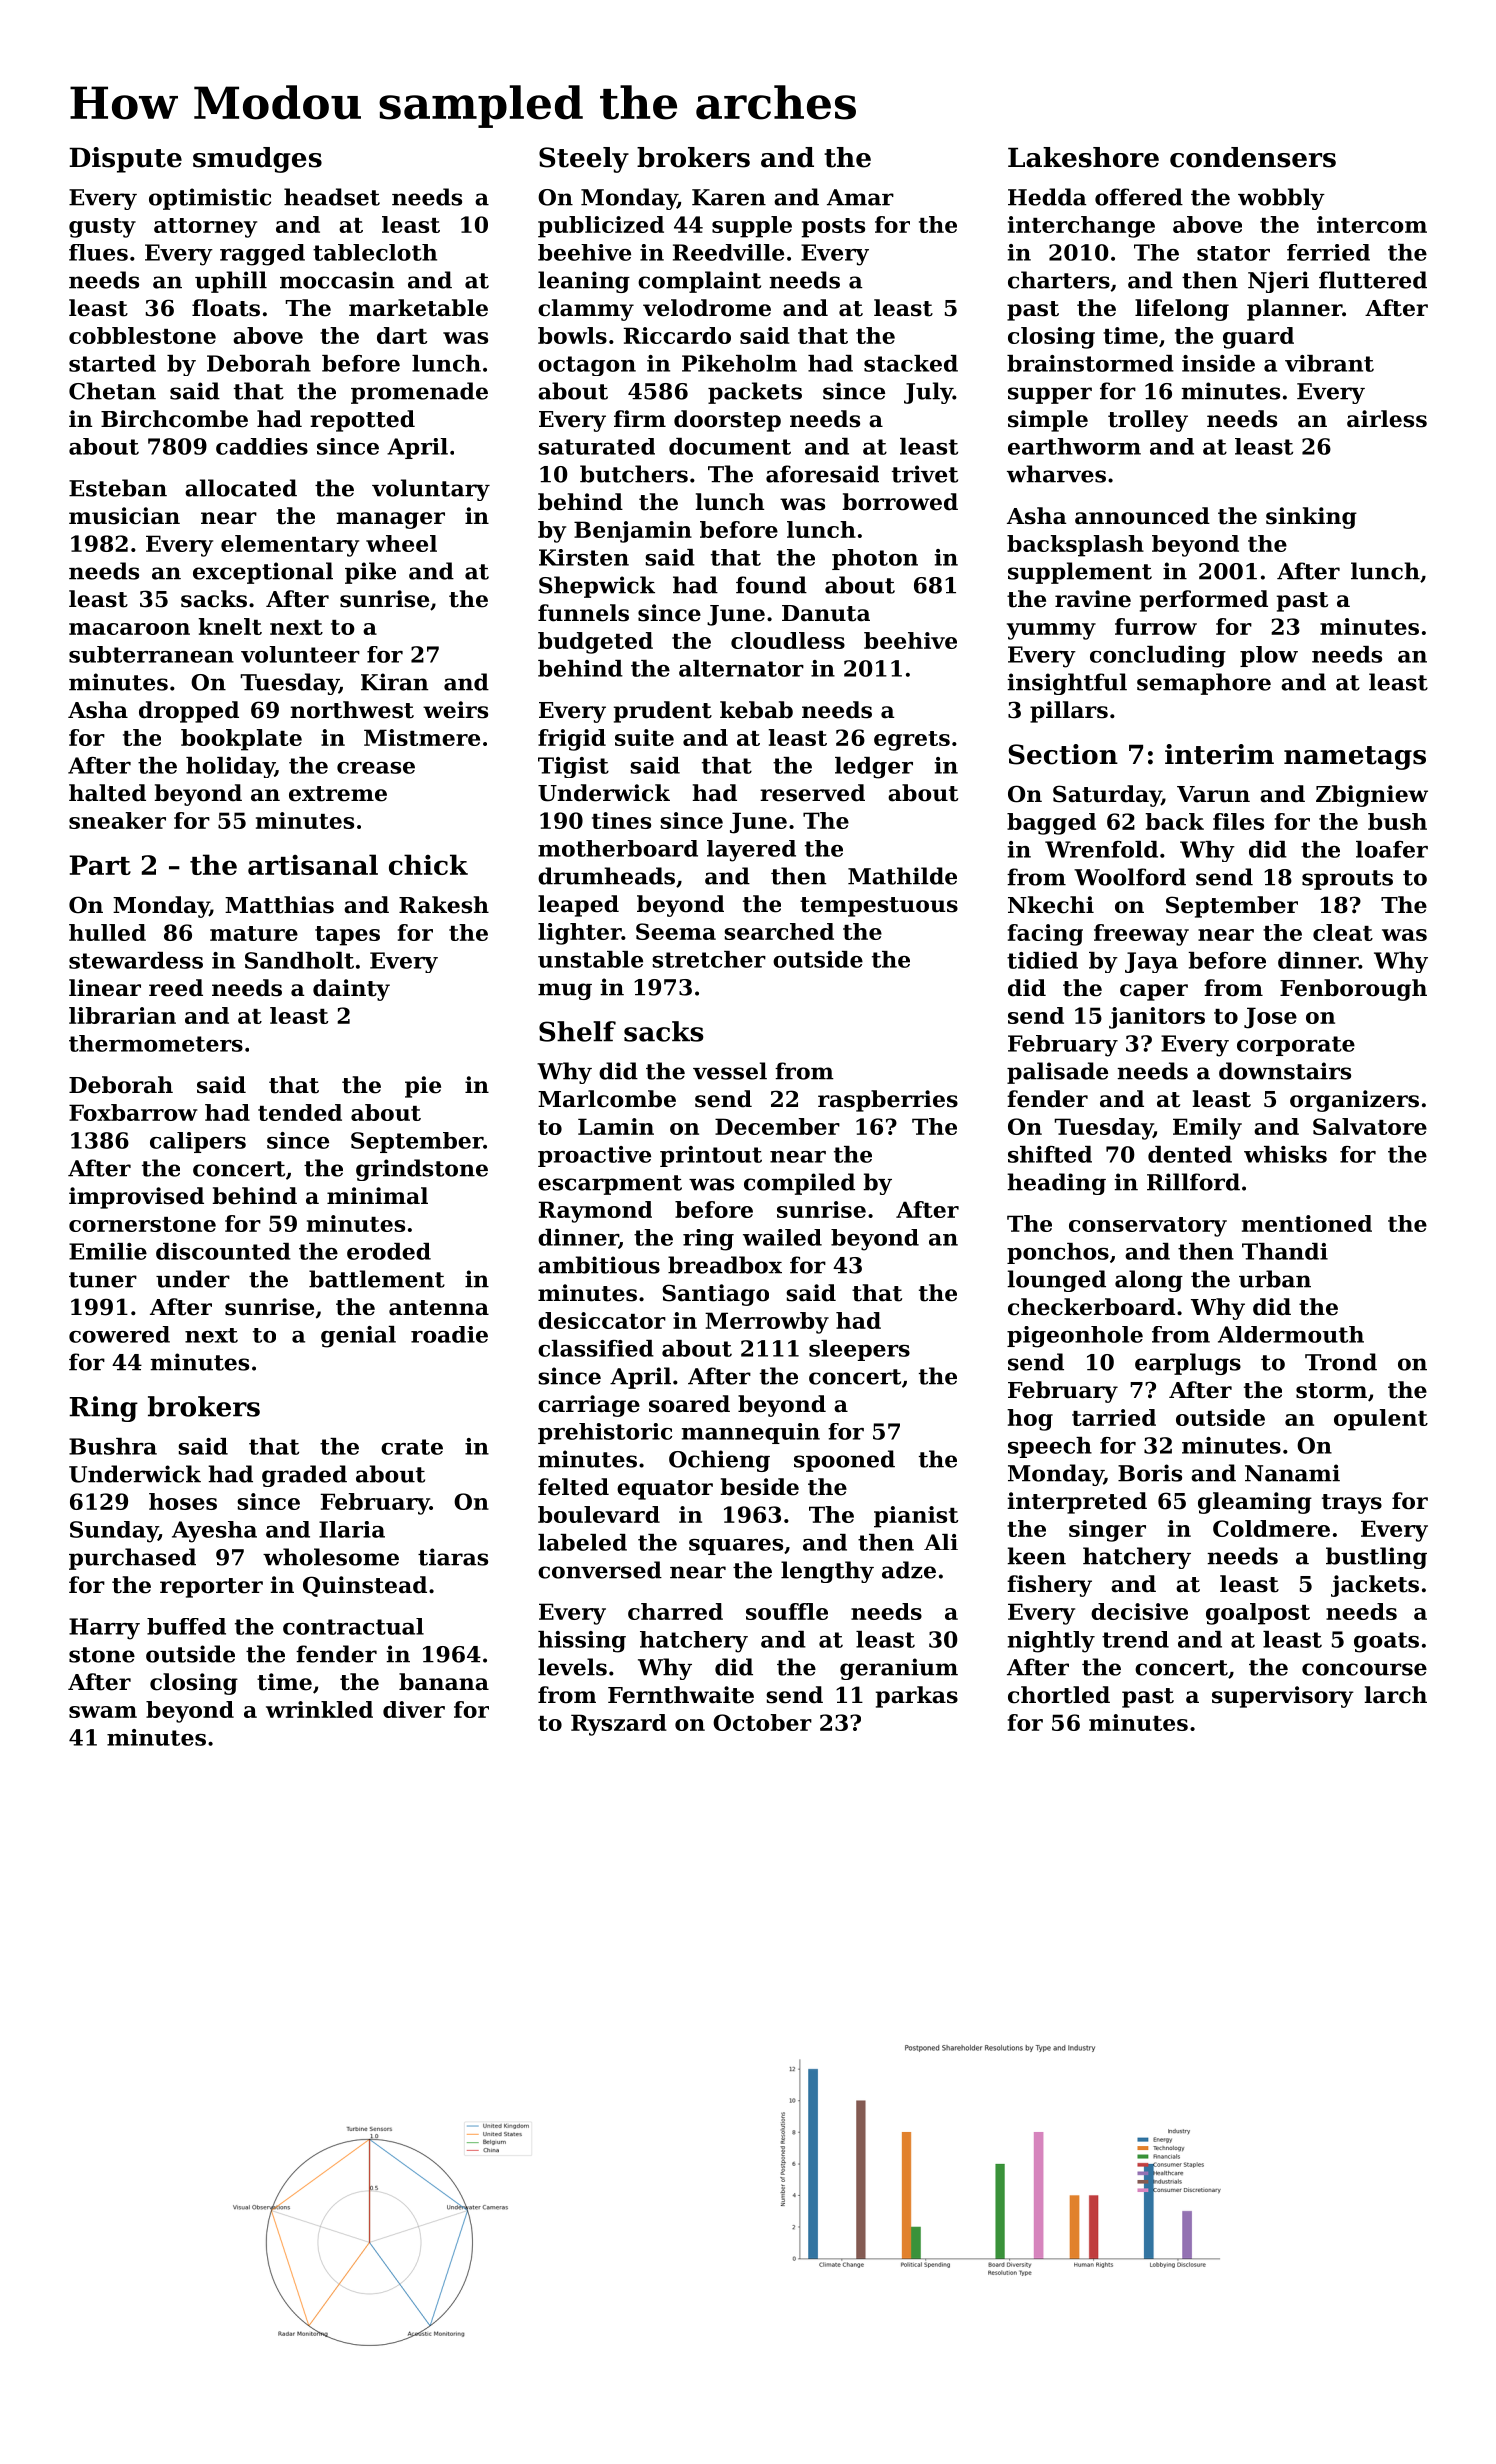 This screenshot has width=1496, height=2464. Describe the element at coordinates (1074, 446) in the screenshot. I see `earthworm` at that location.
